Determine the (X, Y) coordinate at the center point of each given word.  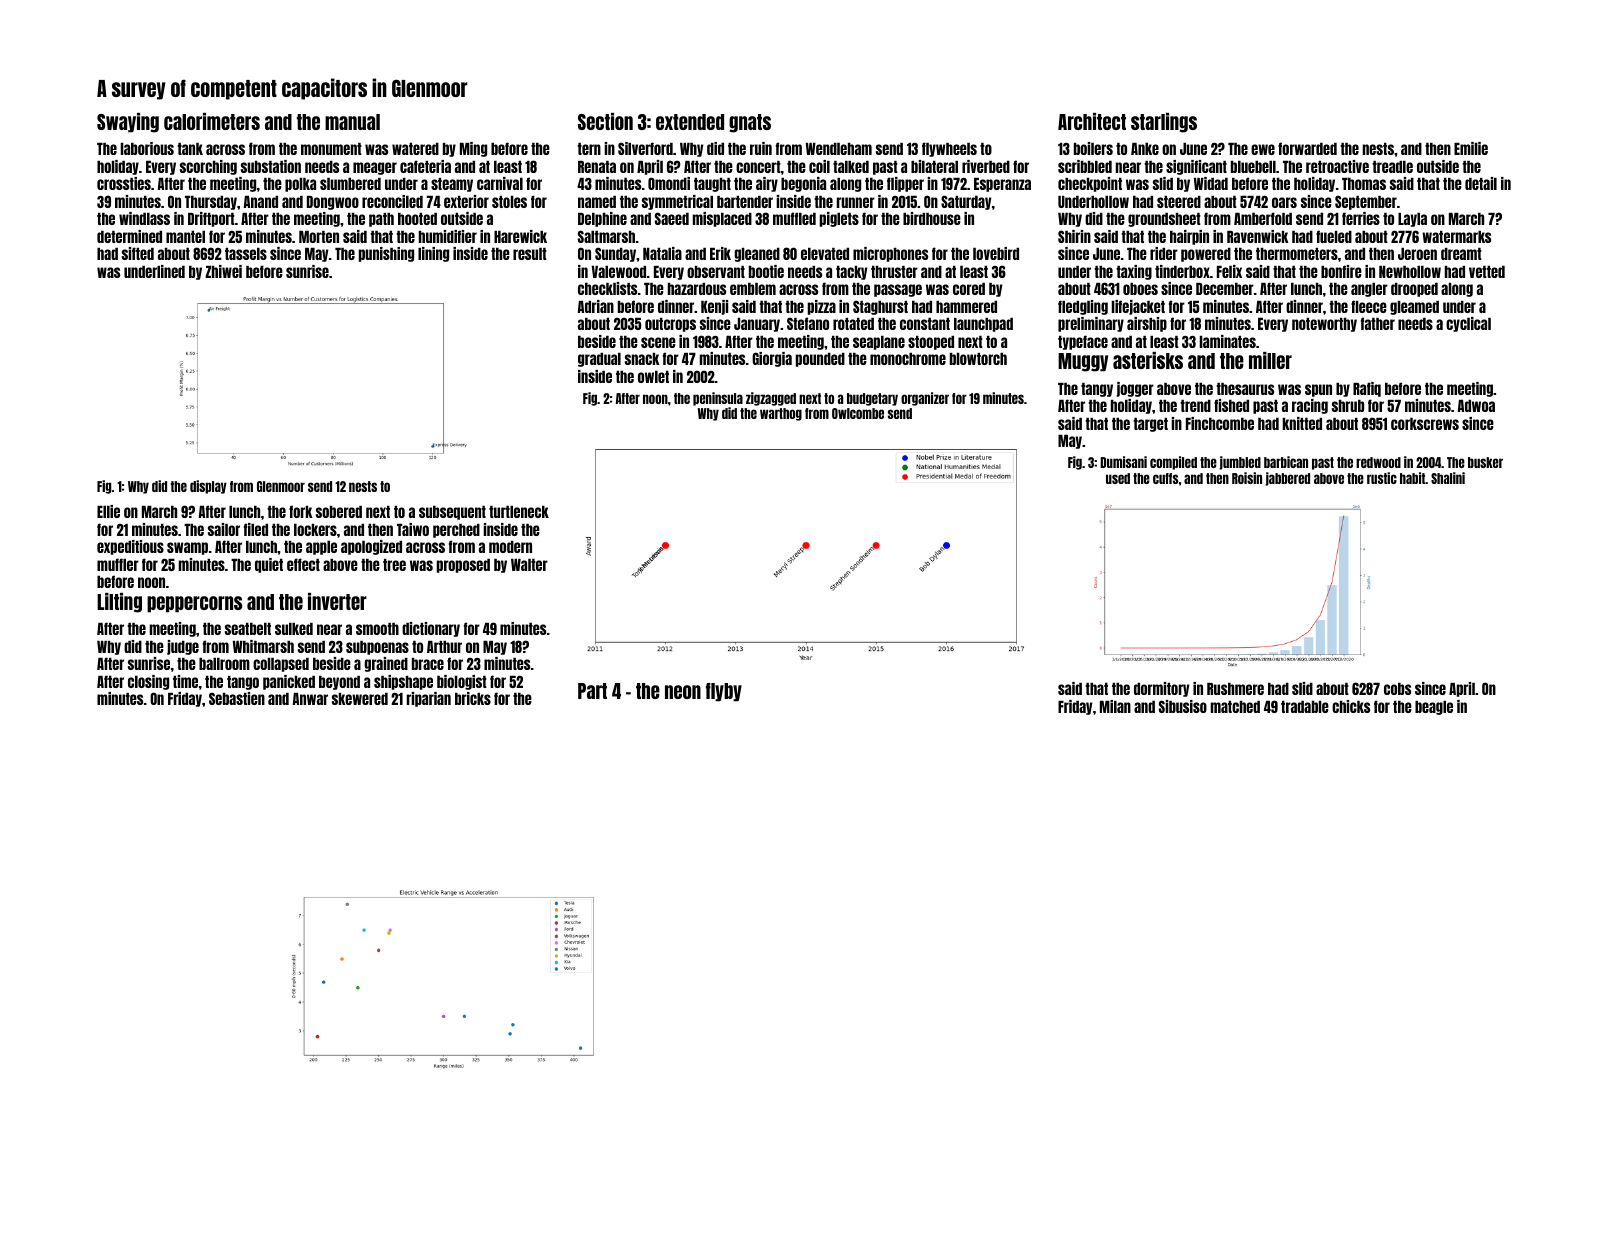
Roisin (1247, 478)
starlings (1164, 123)
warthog (781, 414)
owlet (653, 377)
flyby (724, 692)
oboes (1140, 289)
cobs (1397, 689)
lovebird (996, 253)
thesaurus (1245, 389)
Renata (597, 167)
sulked (294, 629)
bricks (473, 698)
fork (300, 511)
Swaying (128, 123)
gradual (599, 360)
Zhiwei (223, 271)
